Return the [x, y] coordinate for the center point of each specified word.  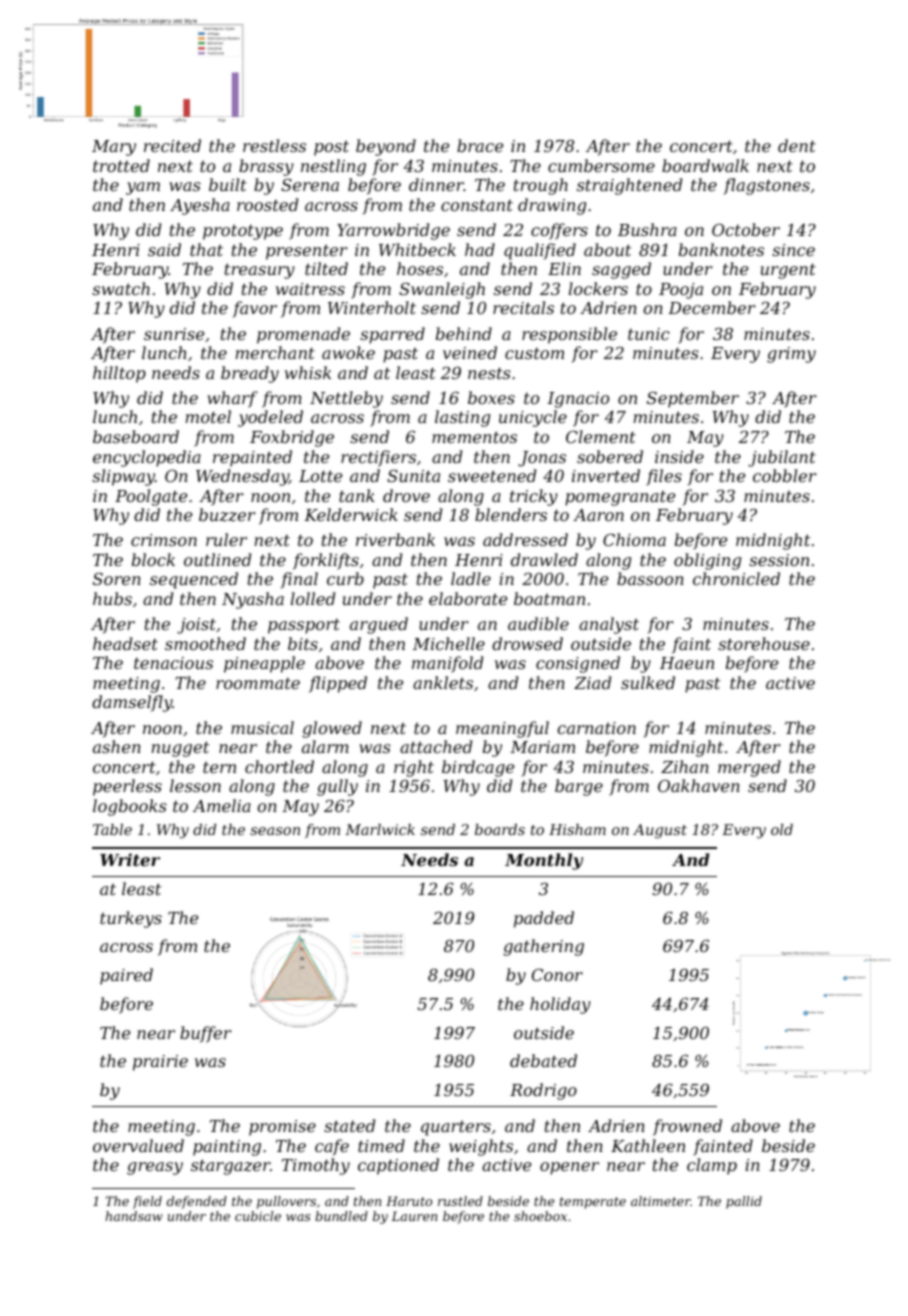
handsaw [134, 1216]
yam [143, 188]
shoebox [540, 1216]
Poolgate [151, 497]
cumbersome [601, 165]
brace [480, 145]
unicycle [533, 418]
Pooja [681, 291]
